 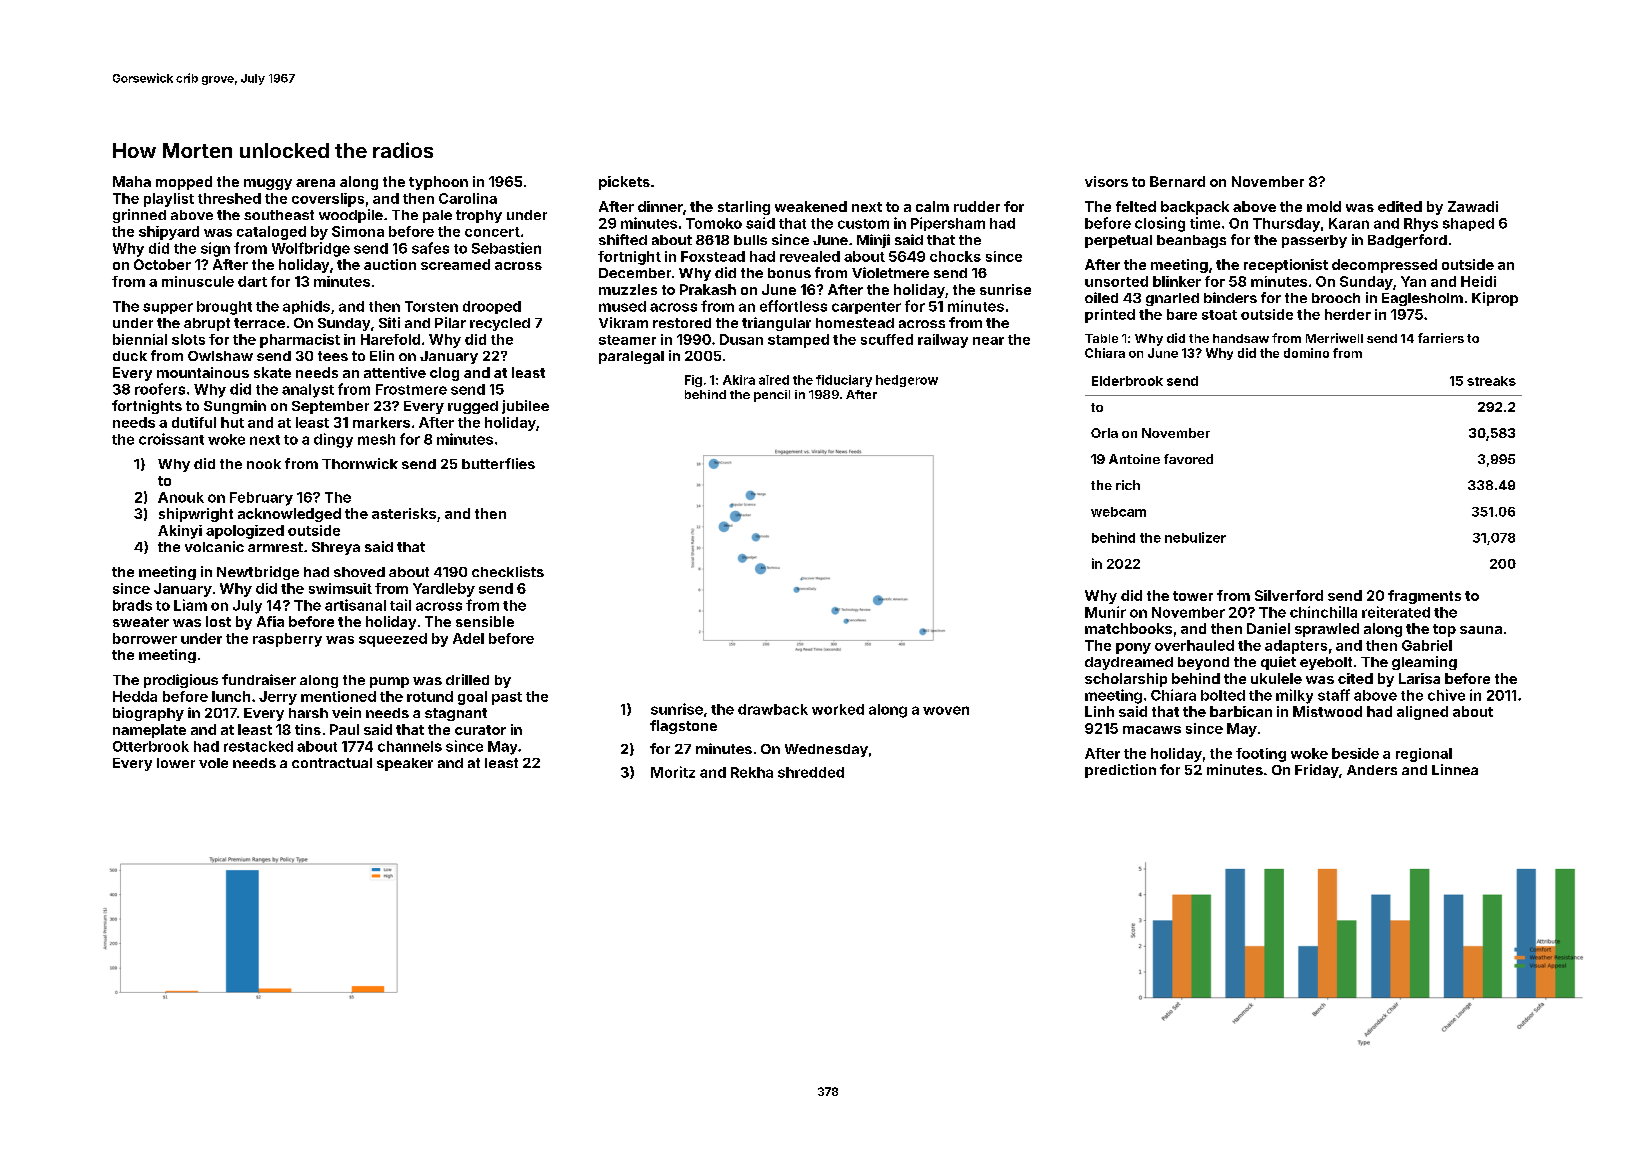 I want to click on chinchilla, so click(x=1323, y=612).
